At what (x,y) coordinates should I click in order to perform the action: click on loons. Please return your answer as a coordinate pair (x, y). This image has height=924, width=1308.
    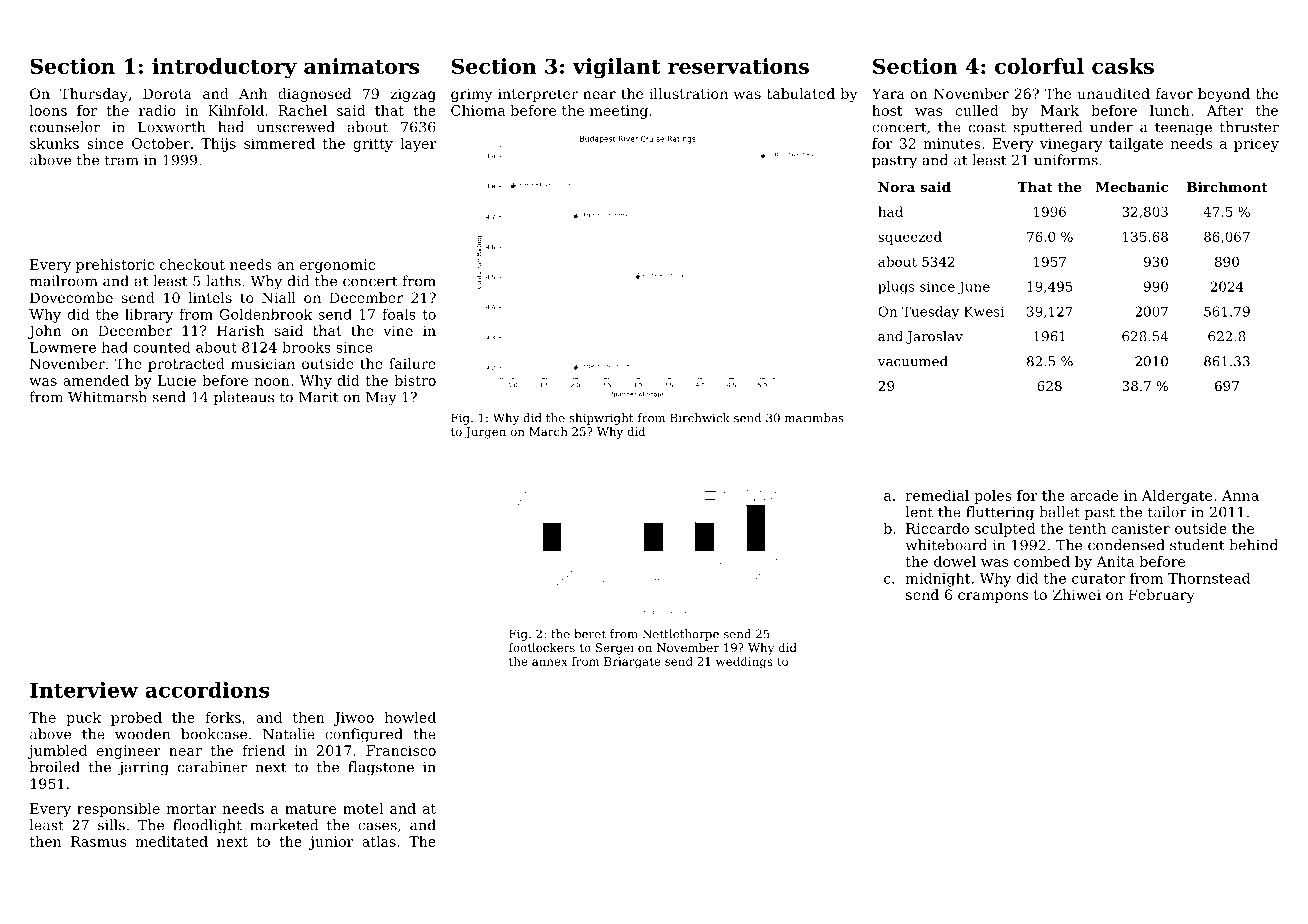
    Looking at the image, I should click on (48, 110).
